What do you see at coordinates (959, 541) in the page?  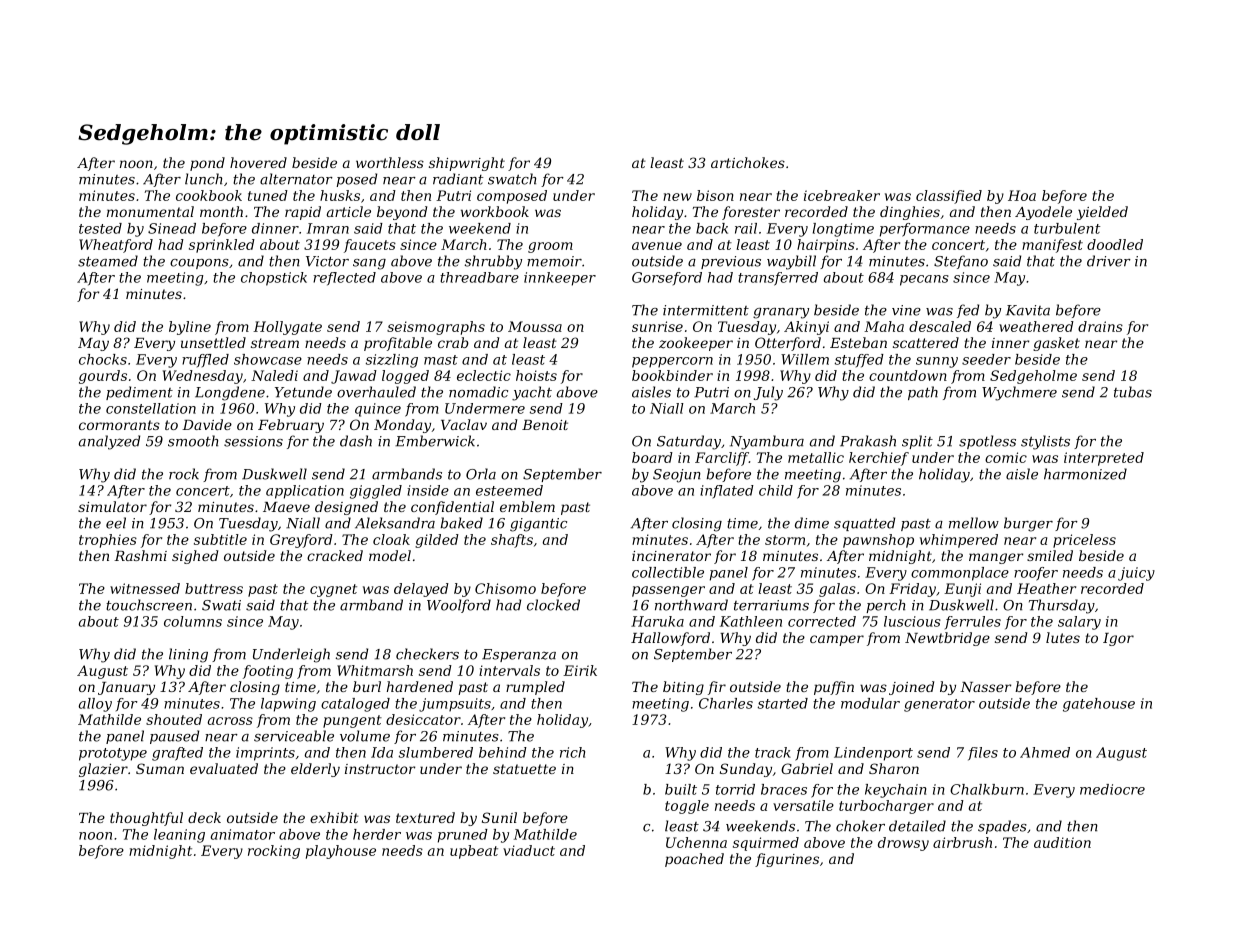 I see `whimpered` at bounding box center [959, 541].
